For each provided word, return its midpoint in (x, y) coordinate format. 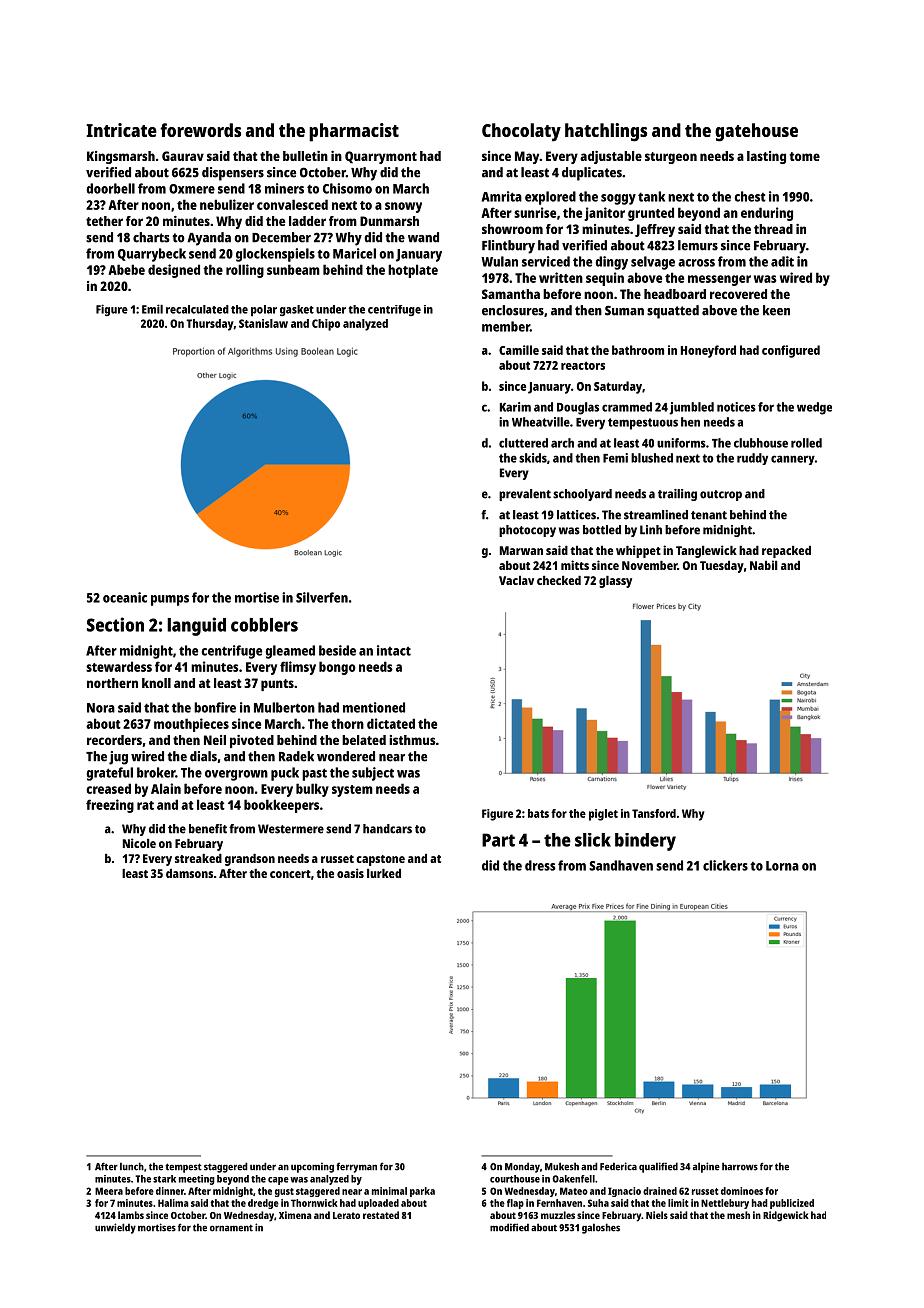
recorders (114, 740)
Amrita (502, 196)
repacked (786, 552)
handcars (387, 829)
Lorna (782, 866)
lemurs (698, 245)
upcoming (312, 1167)
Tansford (654, 813)
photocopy (527, 531)
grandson (250, 860)
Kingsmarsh (121, 157)
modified (509, 1227)
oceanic (125, 597)
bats (538, 813)
